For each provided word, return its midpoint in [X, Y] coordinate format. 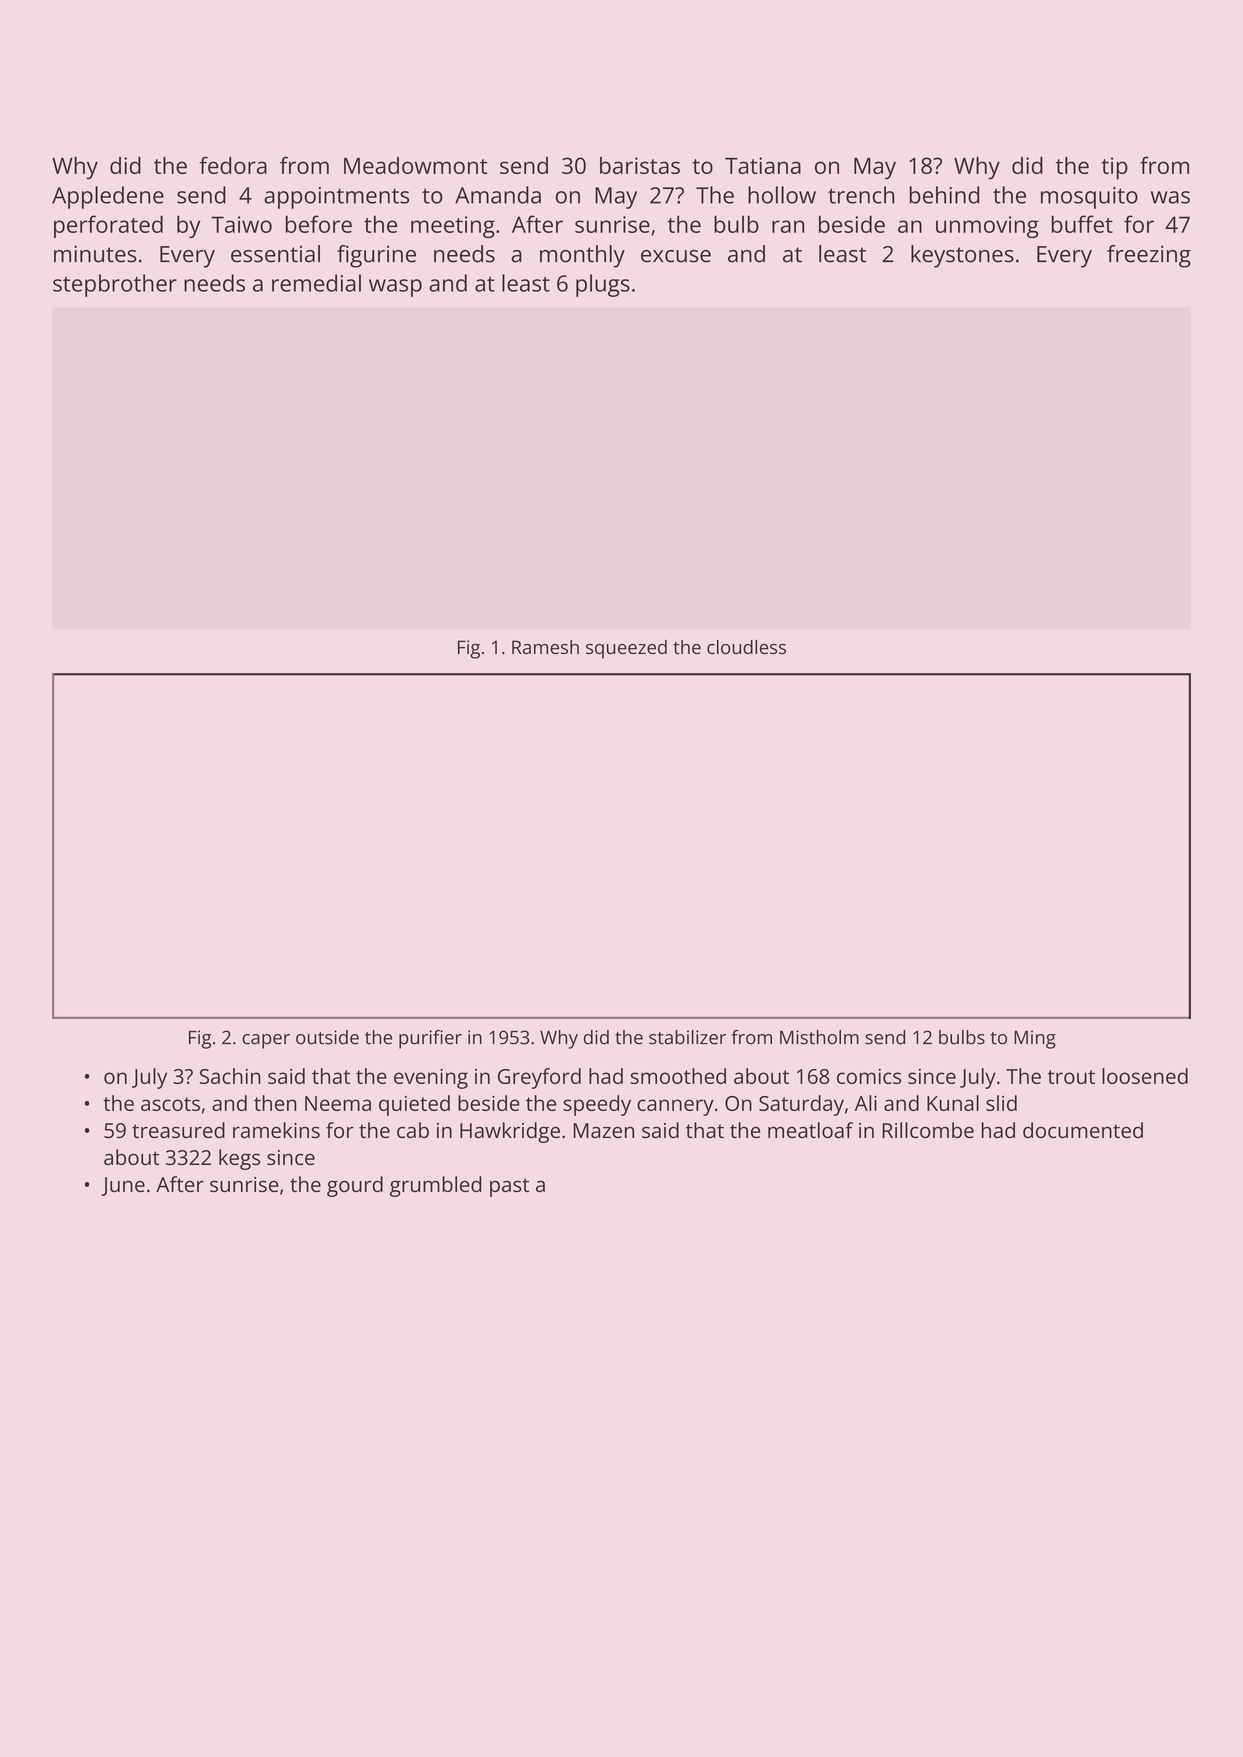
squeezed [626, 649]
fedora [233, 165]
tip [1114, 168]
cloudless [746, 647]
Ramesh [545, 647]
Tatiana [763, 165]
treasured [178, 1130]
